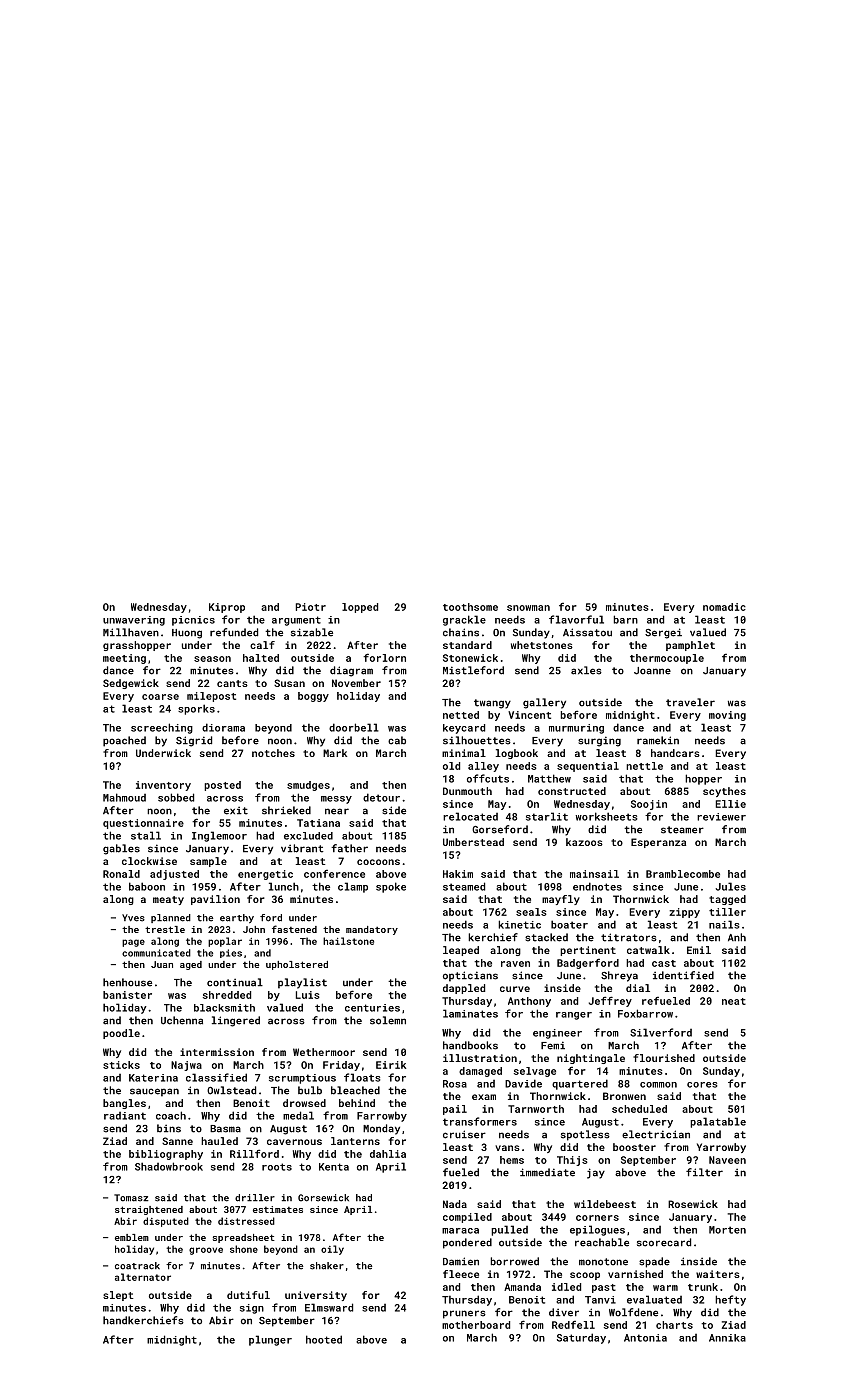 The height and width of the screenshot is (1400, 849). What do you see at coordinates (461, 951) in the screenshot?
I see `leaped` at bounding box center [461, 951].
